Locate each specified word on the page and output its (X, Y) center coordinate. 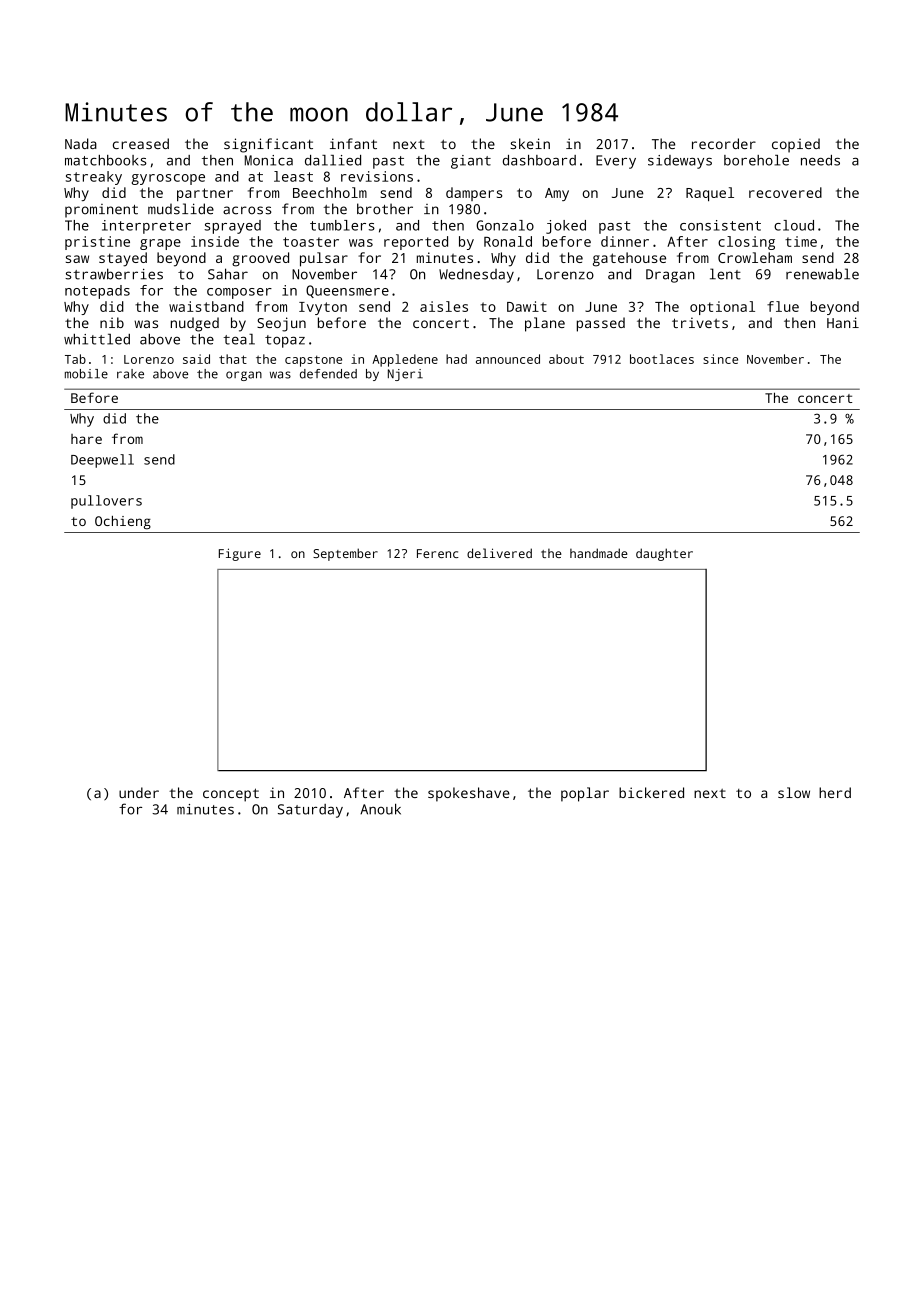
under (139, 792)
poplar (585, 794)
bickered (651, 792)
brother (385, 209)
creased (141, 143)
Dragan (670, 276)
